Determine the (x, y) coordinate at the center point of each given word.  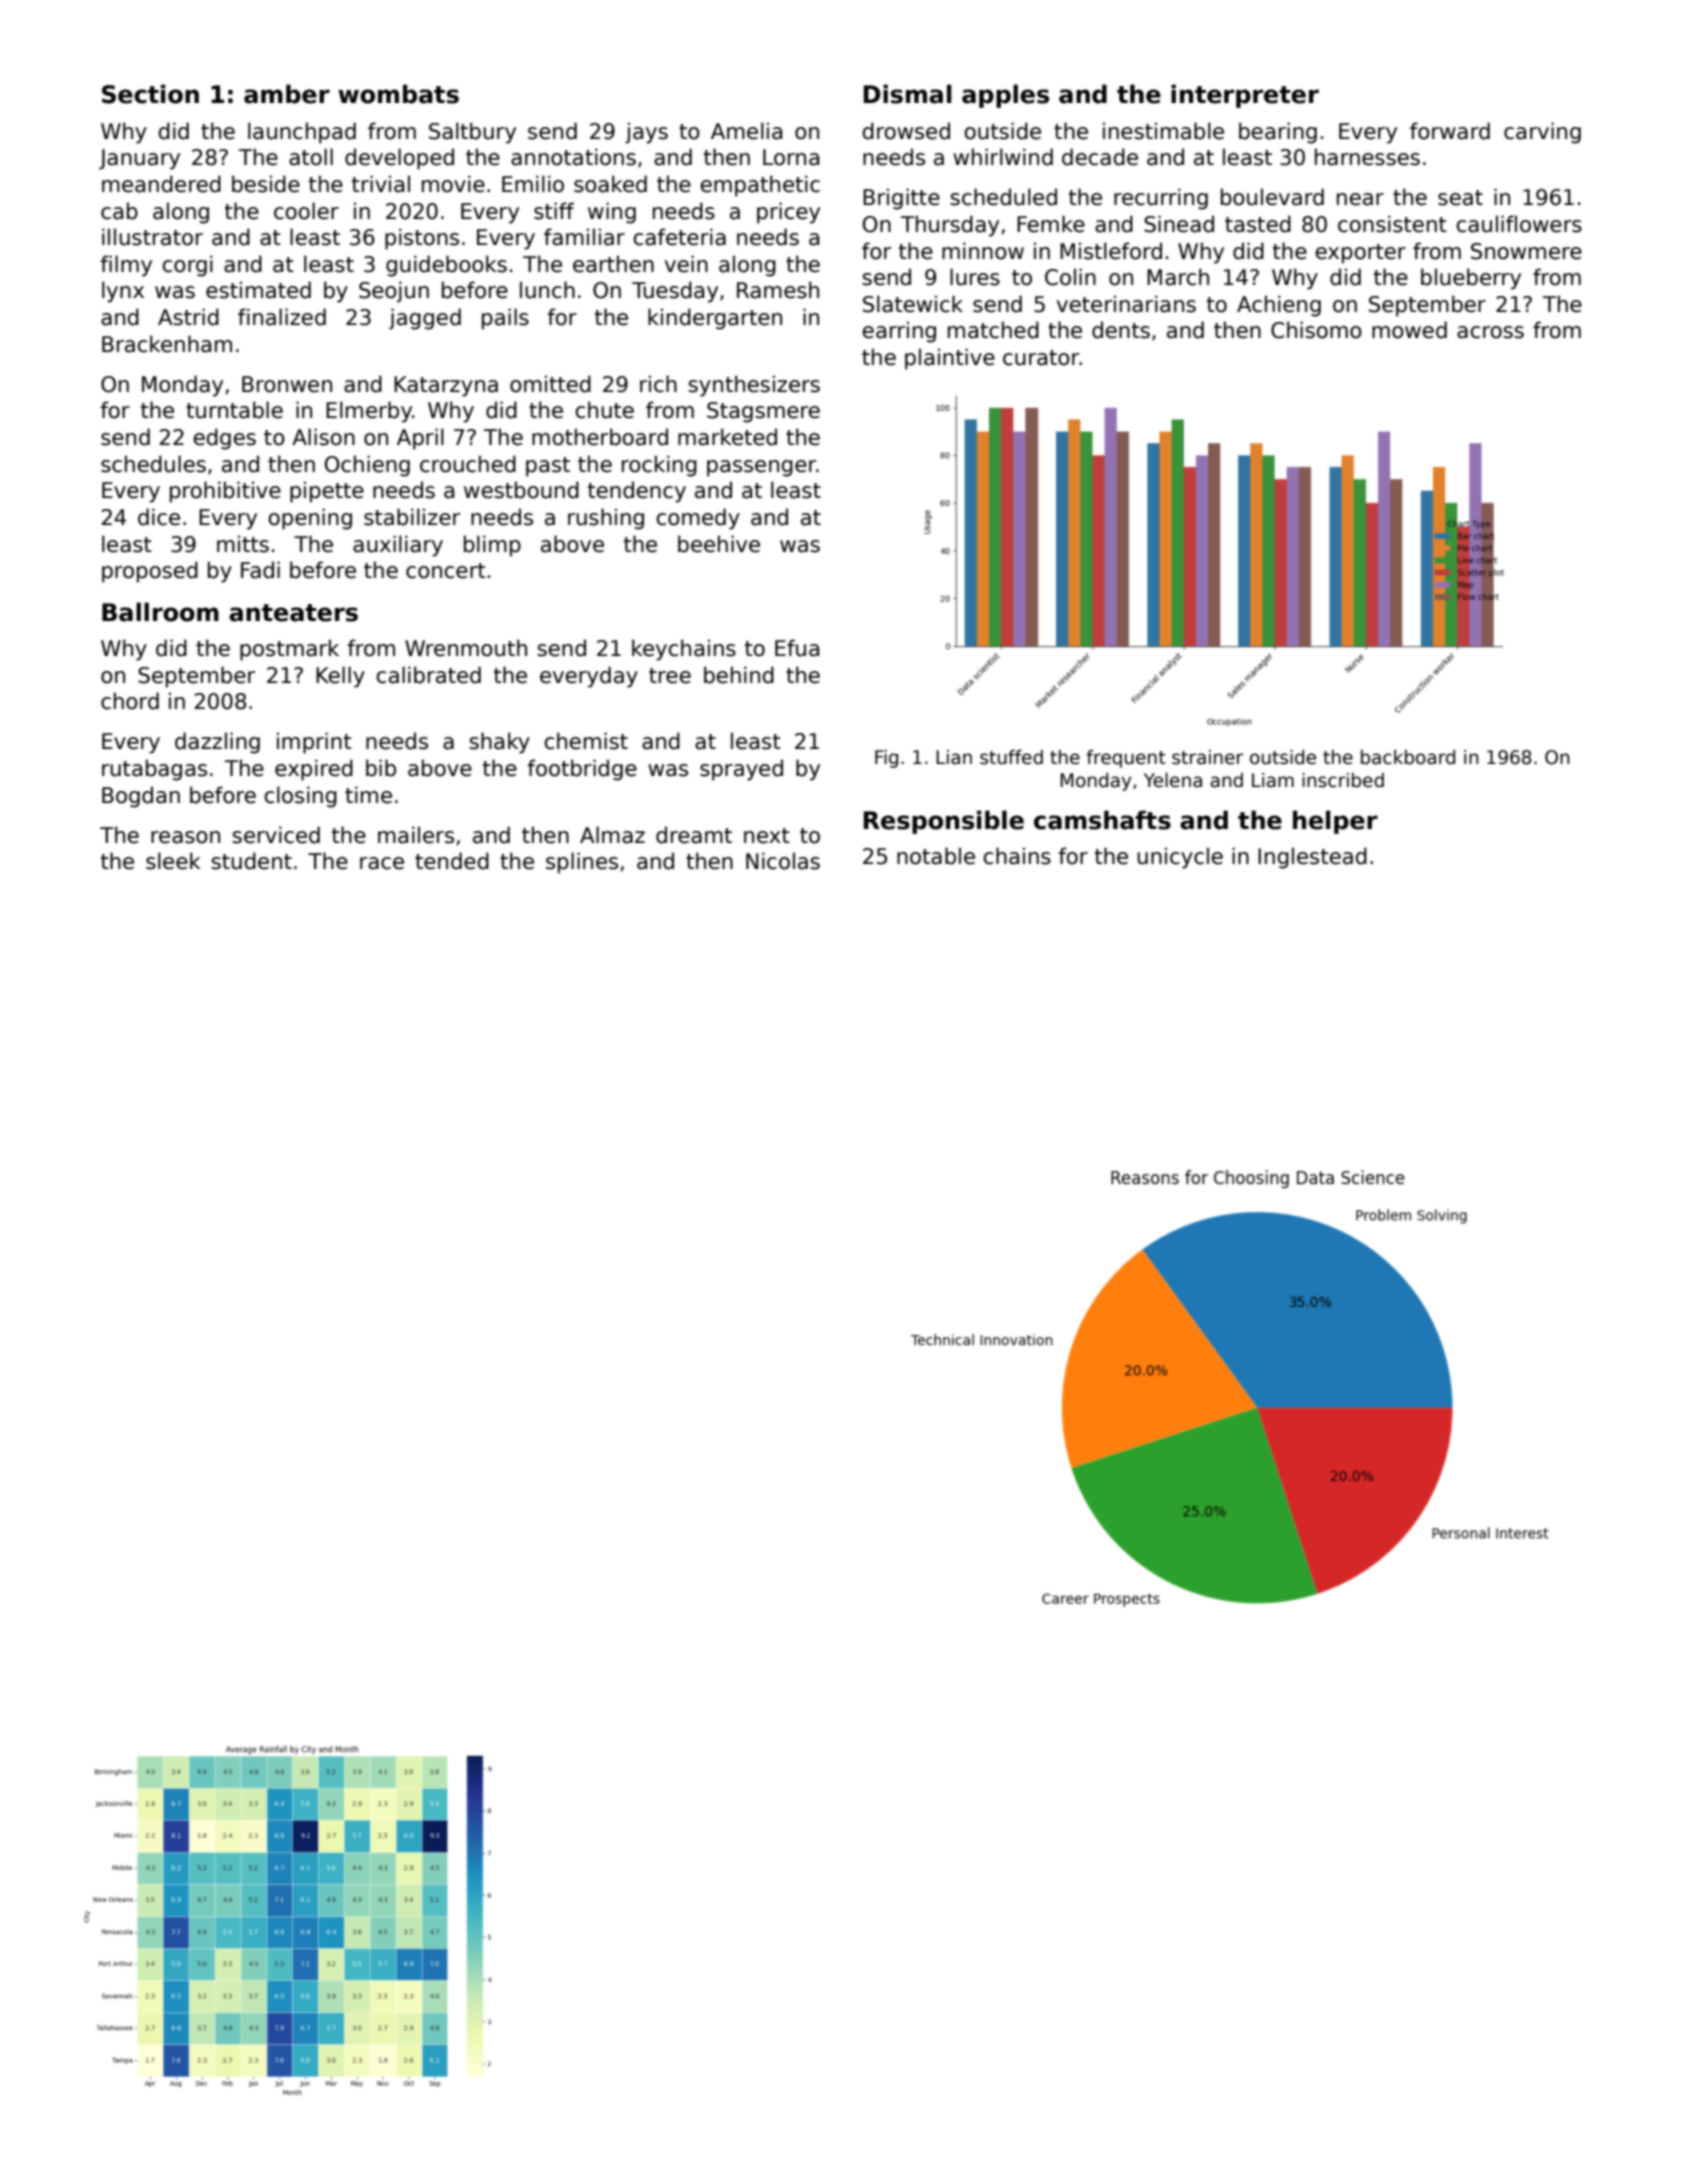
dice (159, 517)
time (368, 795)
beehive (719, 544)
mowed (1409, 330)
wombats (398, 94)
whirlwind (1003, 157)
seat (1460, 198)
